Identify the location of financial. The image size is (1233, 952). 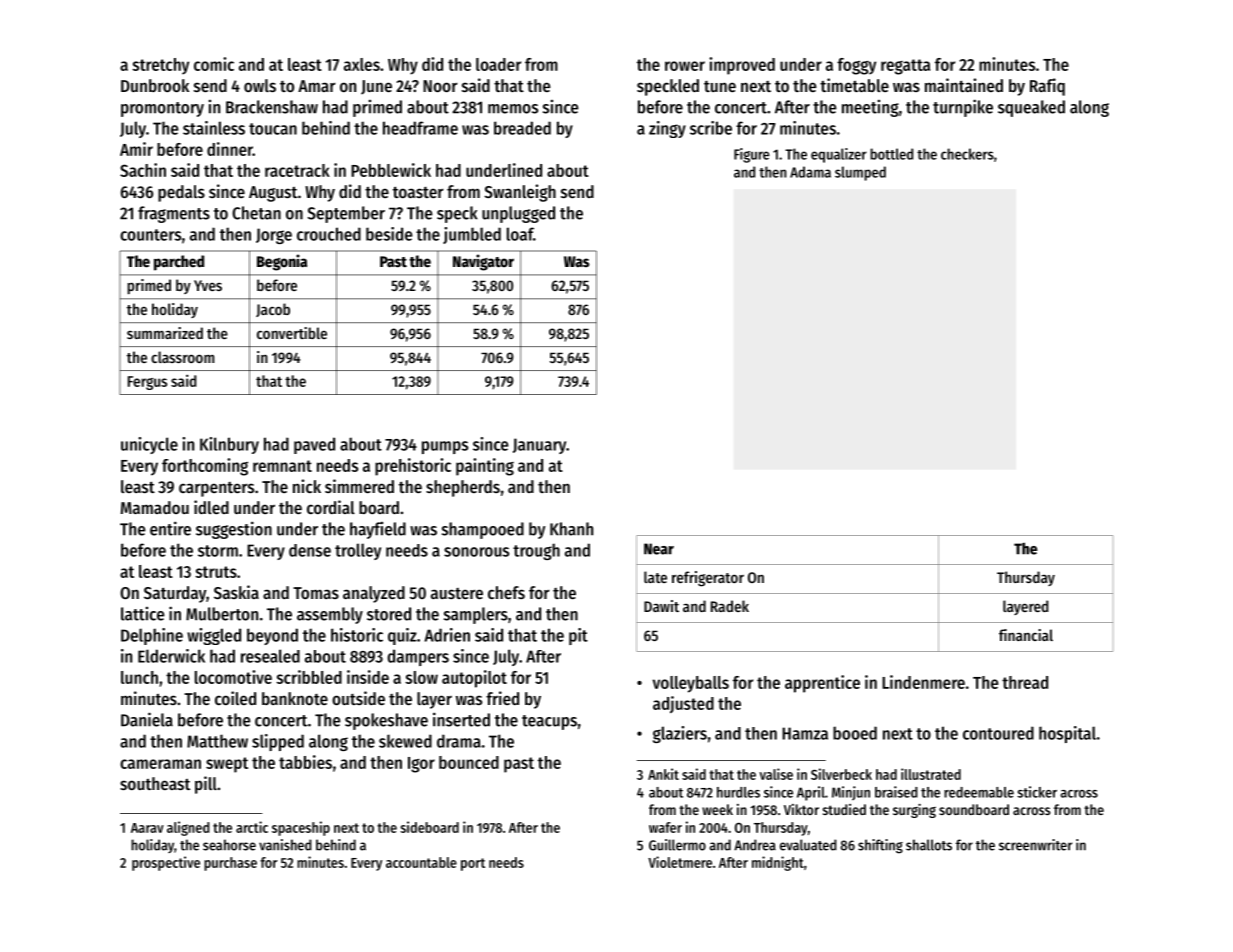
(1026, 635).
